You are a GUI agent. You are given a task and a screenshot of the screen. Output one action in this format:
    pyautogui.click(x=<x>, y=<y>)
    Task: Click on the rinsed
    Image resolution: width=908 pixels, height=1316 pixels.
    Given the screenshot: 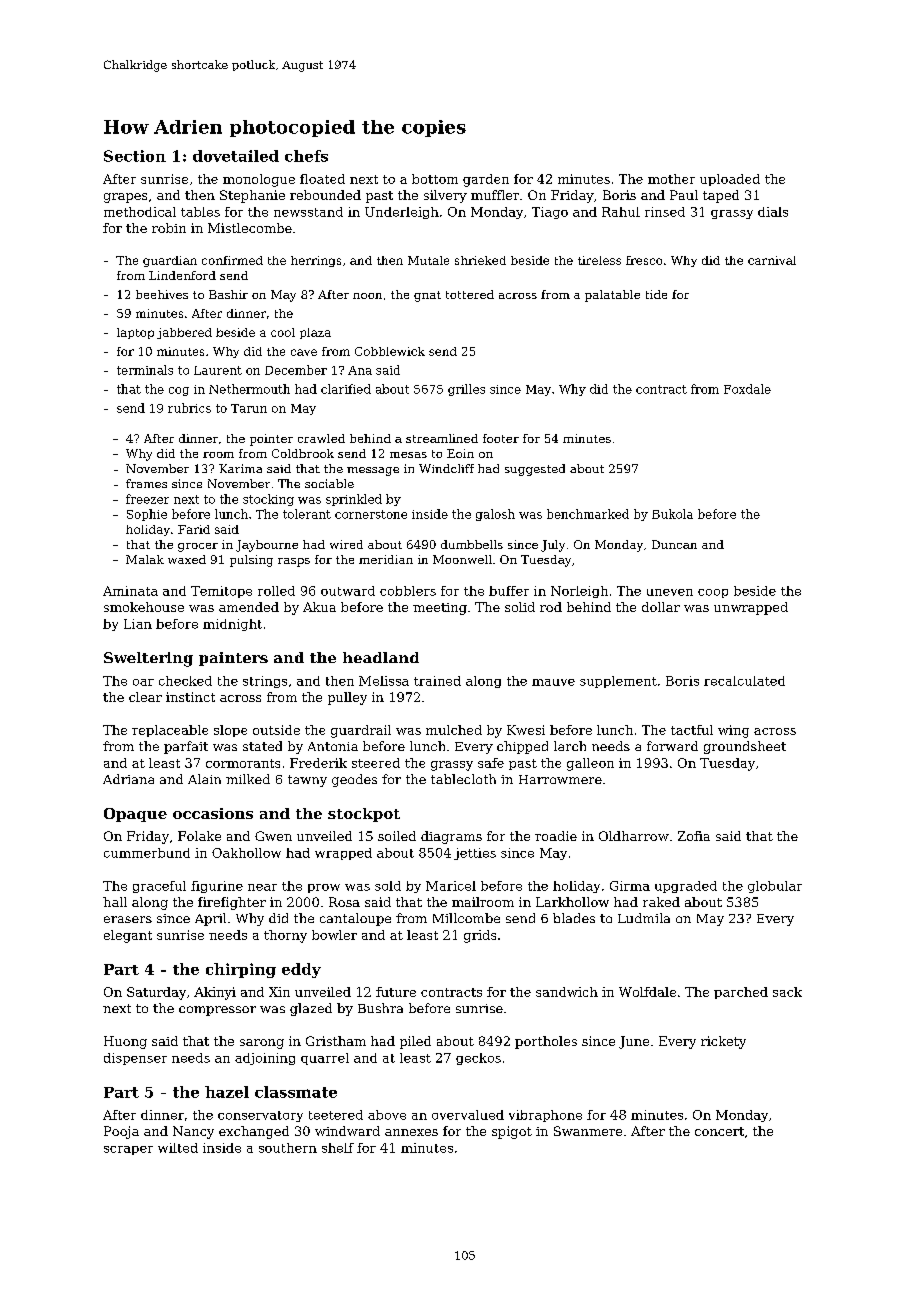 What is the action you would take?
    pyautogui.click(x=665, y=212)
